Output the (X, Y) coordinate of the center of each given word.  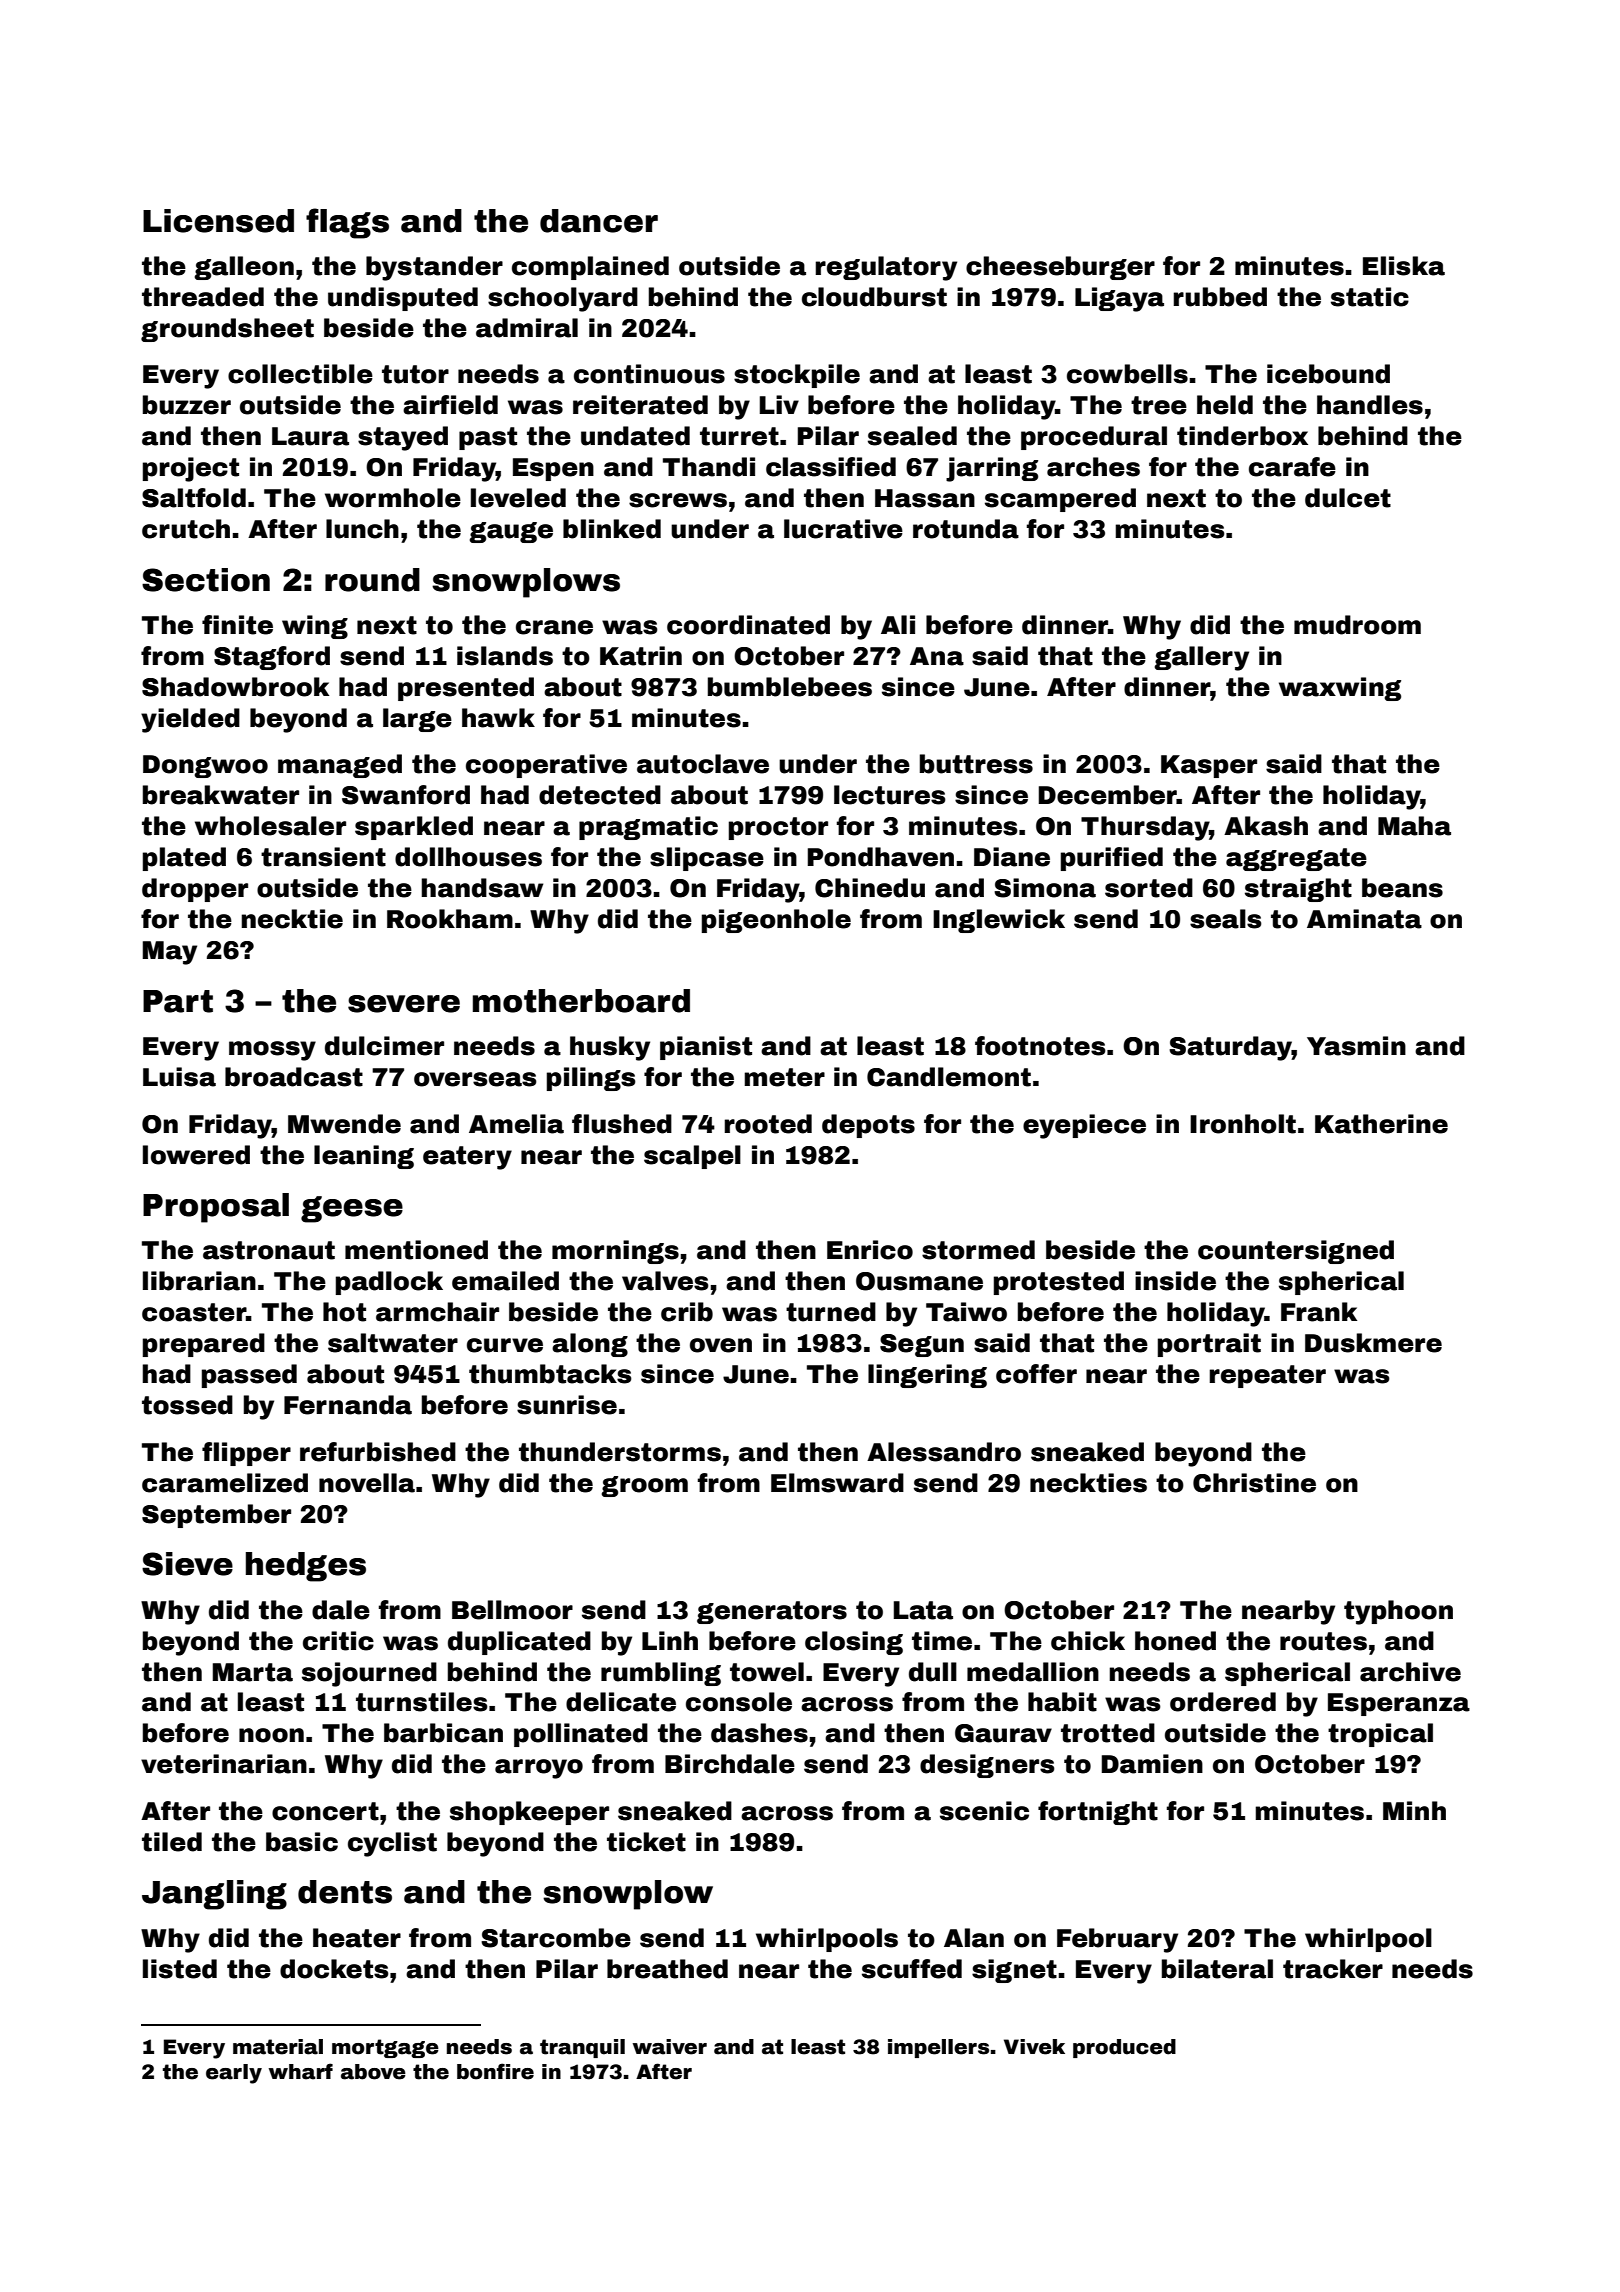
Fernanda (348, 1405)
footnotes (1040, 1046)
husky (610, 1048)
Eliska (1404, 266)
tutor (415, 374)
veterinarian (224, 1764)
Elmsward (837, 1483)
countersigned (1296, 1252)
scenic (984, 1811)
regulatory (886, 268)
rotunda (966, 529)
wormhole (393, 498)
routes (1323, 1641)
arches (1093, 467)
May (169, 953)
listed (180, 1969)
